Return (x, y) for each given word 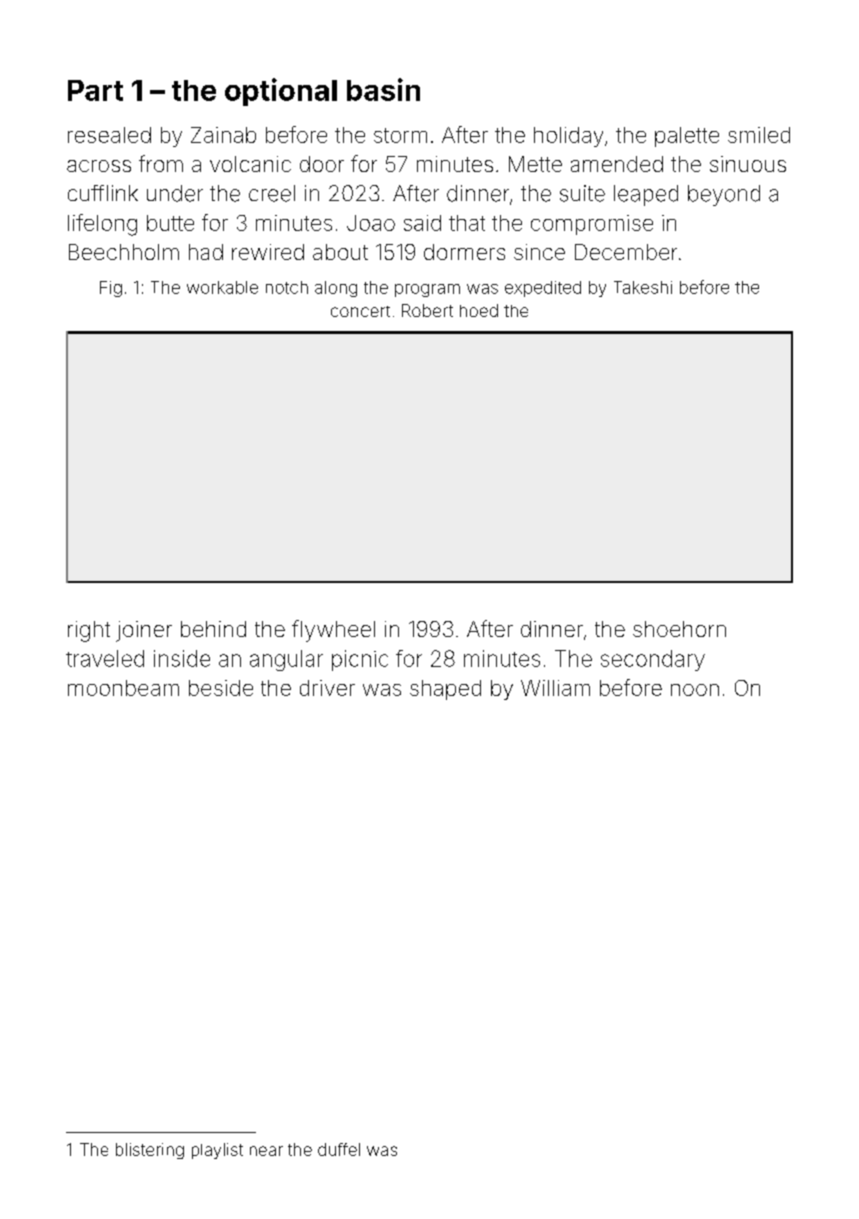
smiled (759, 135)
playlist (217, 1151)
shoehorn (679, 629)
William (555, 688)
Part (95, 90)
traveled (105, 658)
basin (383, 89)
